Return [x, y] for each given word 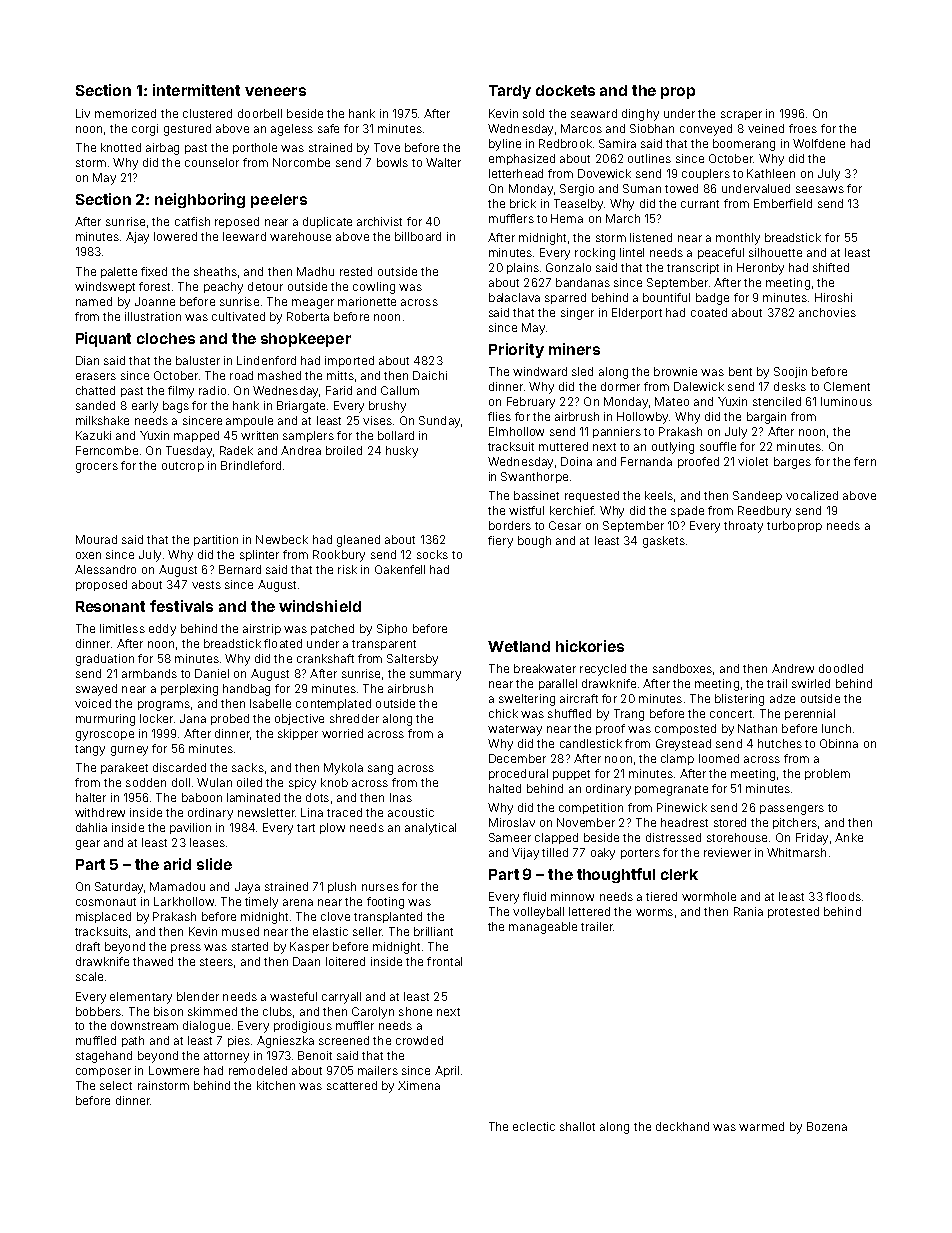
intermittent [196, 90]
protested [793, 912]
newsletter [266, 812]
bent [740, 371]
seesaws [820, 189]
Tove [387, 147]
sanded [95, 405]
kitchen [276, 1085]
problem [827, 774]
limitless [122, 628]
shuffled [569, 713]
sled [582, 371]
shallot [577, 1126]
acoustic [411, 812]
